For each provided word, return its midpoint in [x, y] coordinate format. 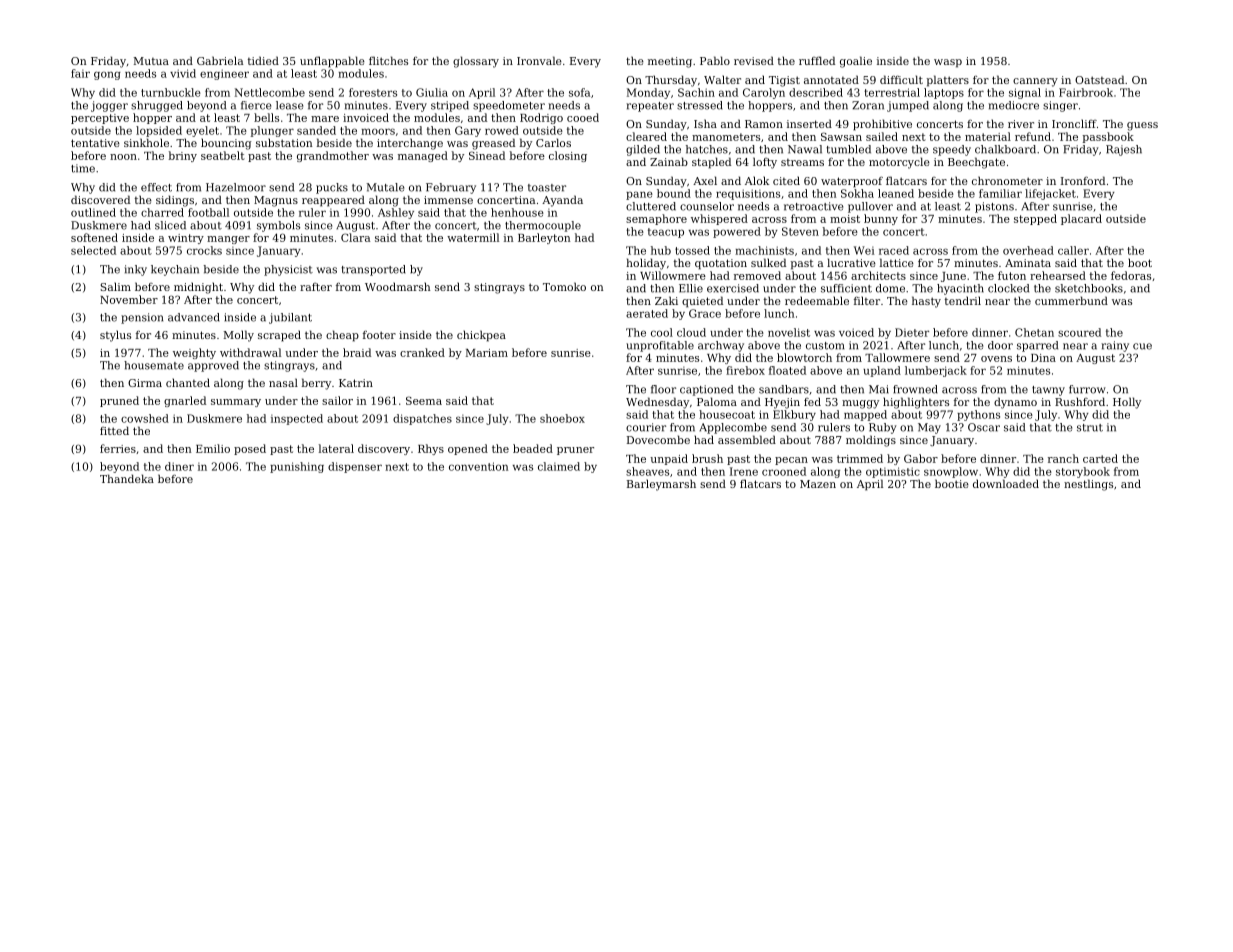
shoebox [562, 418]
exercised [733, 288]
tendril [962, 300]
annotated [831, 79]
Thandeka [127, 478]
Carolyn [764, 93]
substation [284, 142]
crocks [204, 250]
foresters [373, 92]
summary [236, 403]
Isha [705, 123]
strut [1090, 428]
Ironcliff [1074, 123]
